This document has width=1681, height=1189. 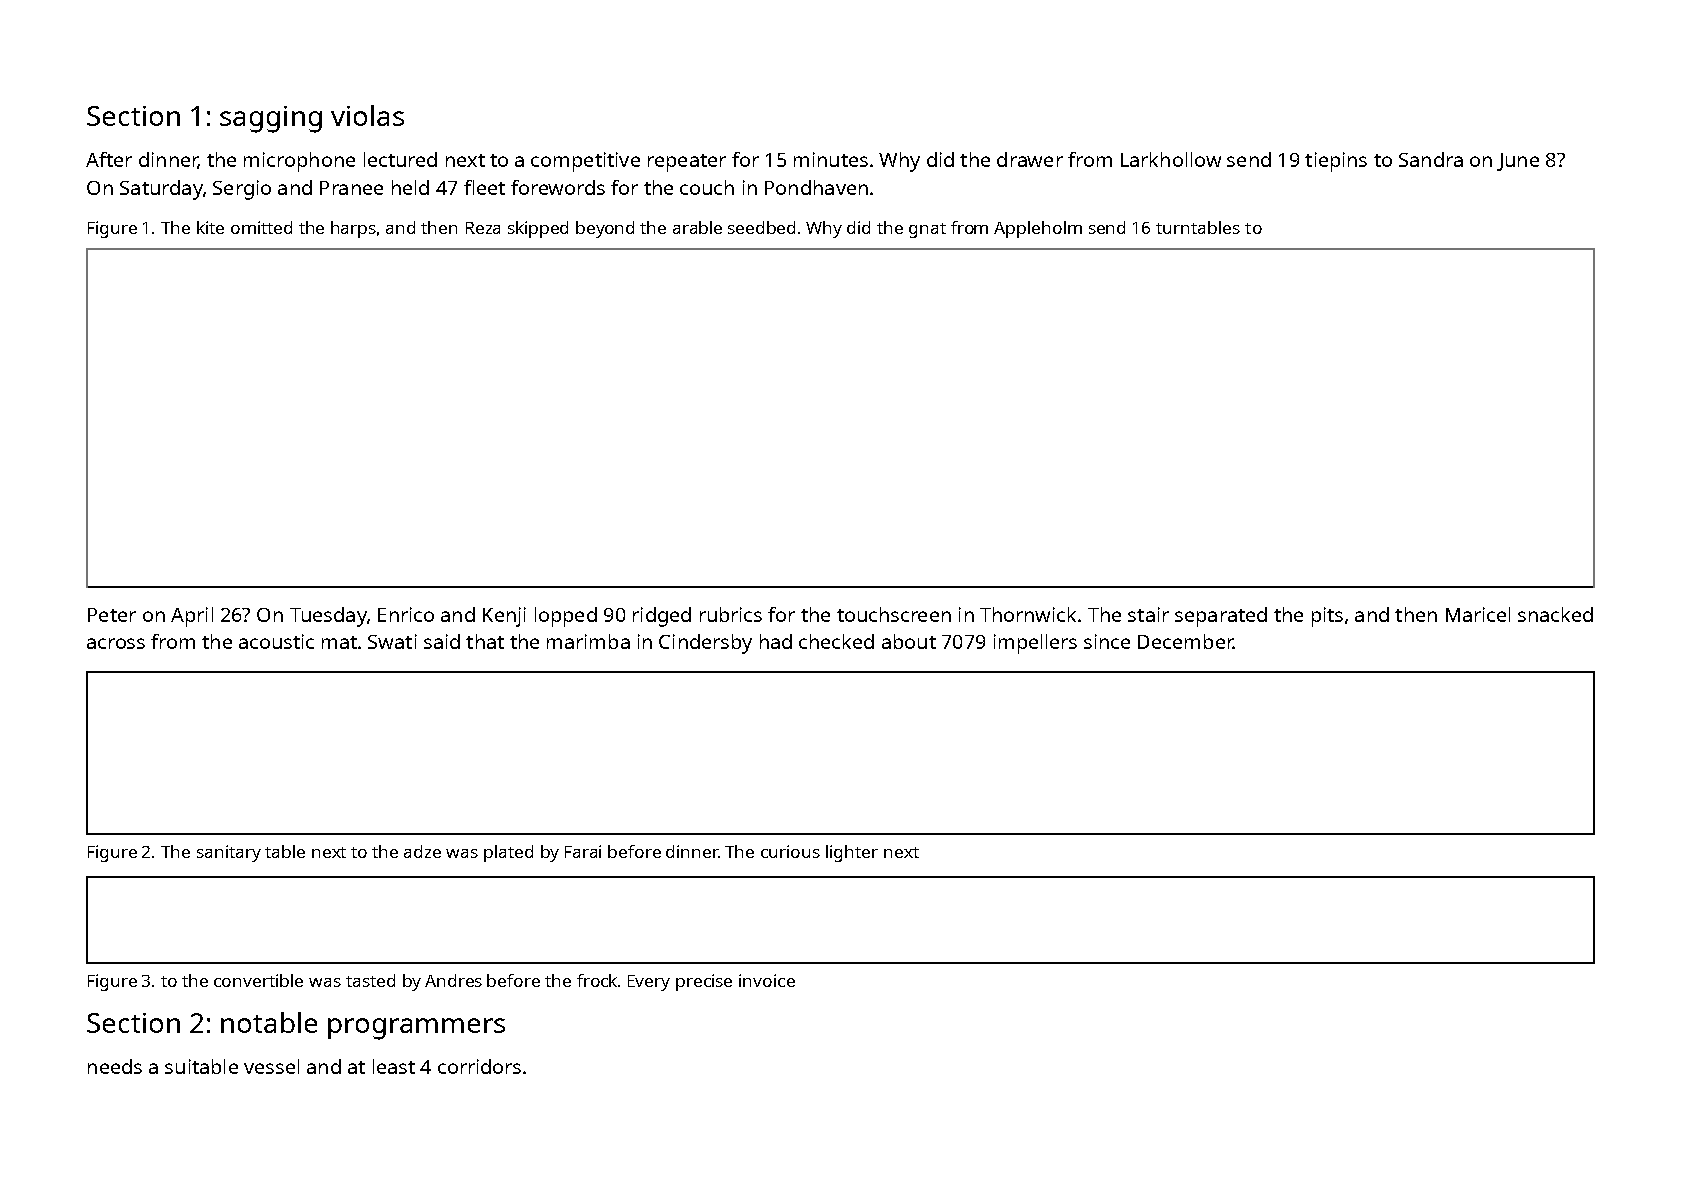 I want to click on violas, so click(x=367, y=115).
